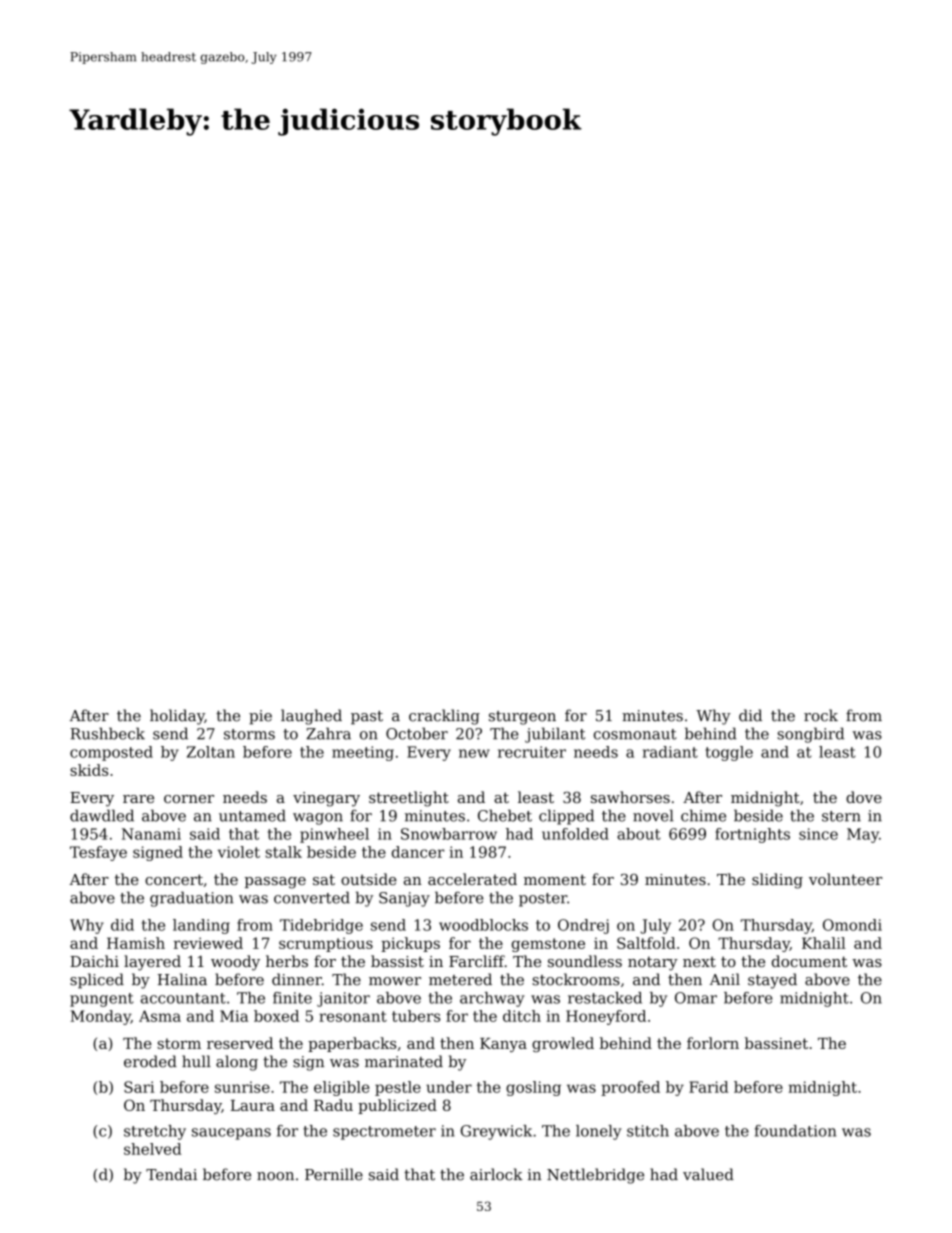 Image resolution: width=952 pixels, height=1233 pixels. I want to click on dawdled, so click(102, 815).
